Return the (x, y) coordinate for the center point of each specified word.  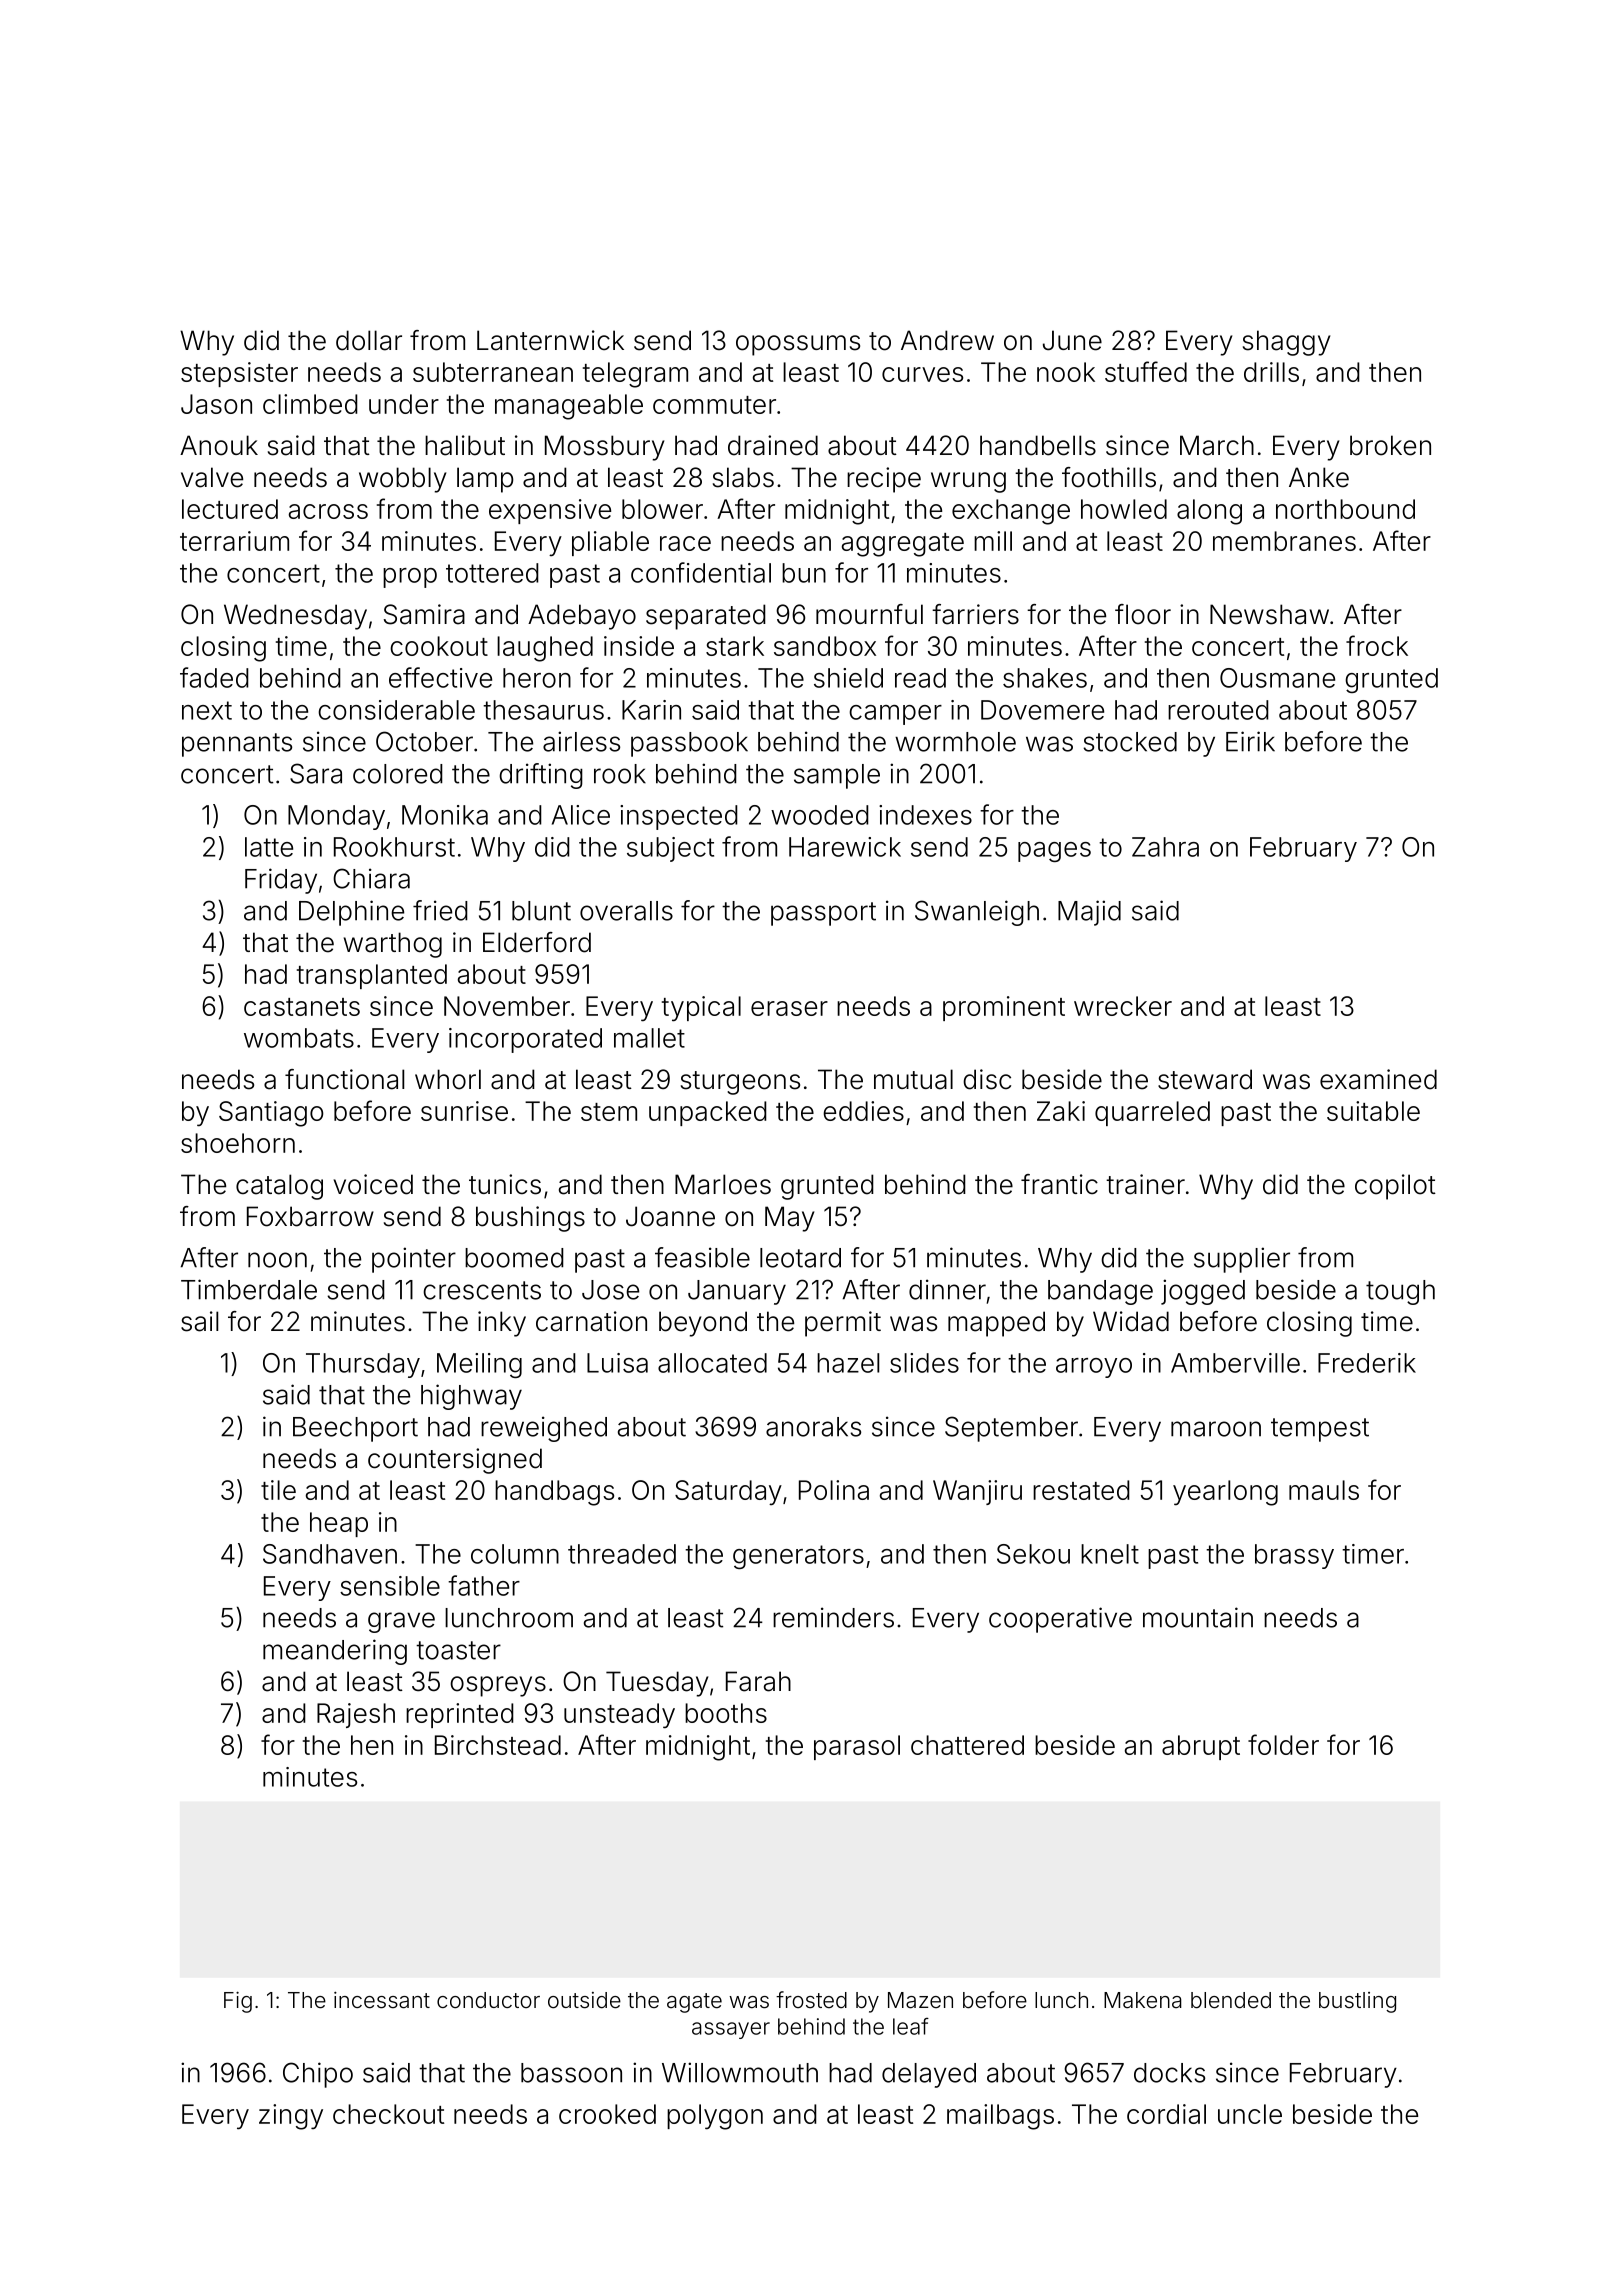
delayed (929, 2075)
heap (339, 1524)
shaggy (1286, 343)
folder (1283, 1744)
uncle (1250, 2114)
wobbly (402, 480)
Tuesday (657, 1684)
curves (922, 374)
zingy (291, 2117)
